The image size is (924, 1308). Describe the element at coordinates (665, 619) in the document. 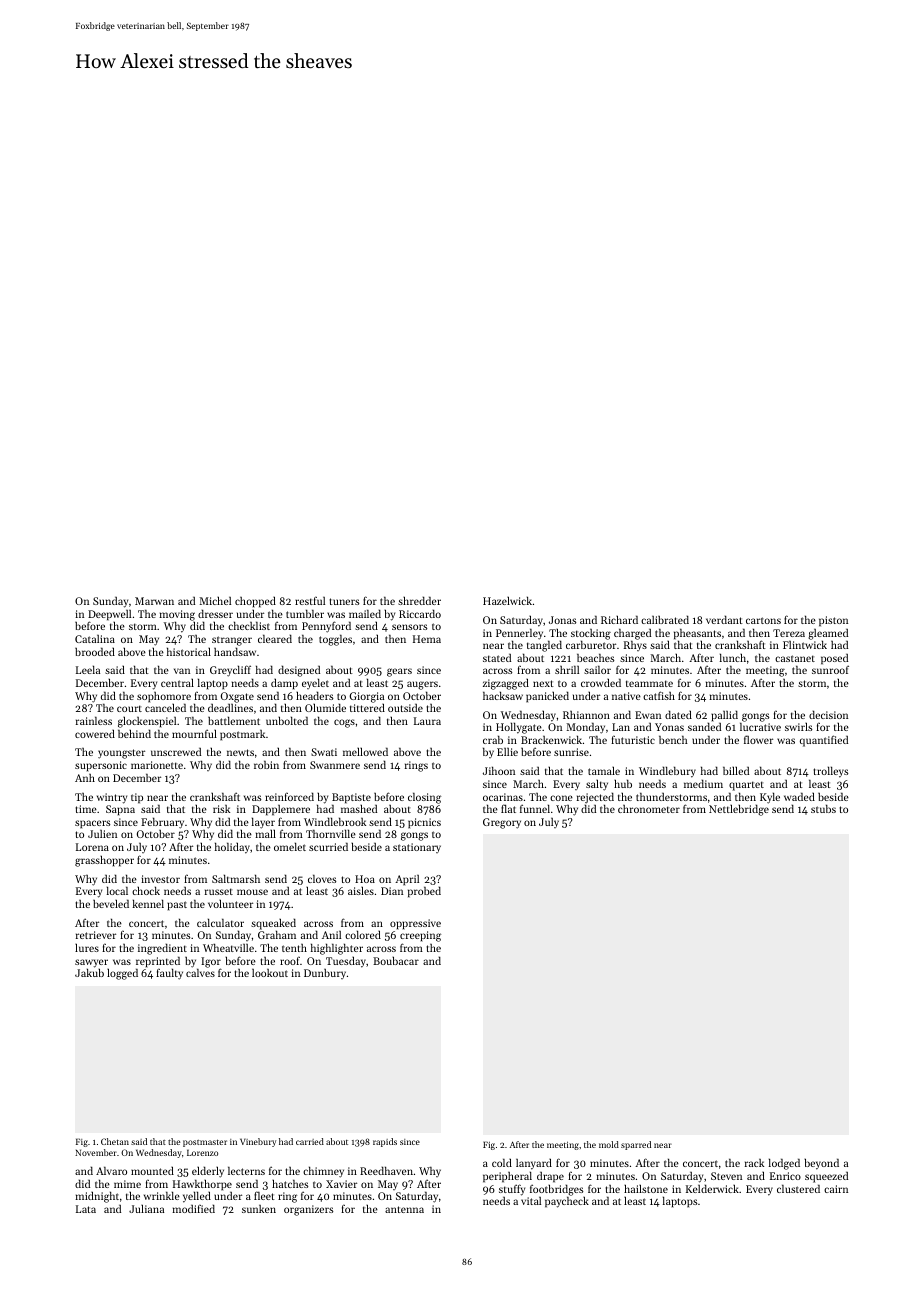

I see `calibrated` at that location.
